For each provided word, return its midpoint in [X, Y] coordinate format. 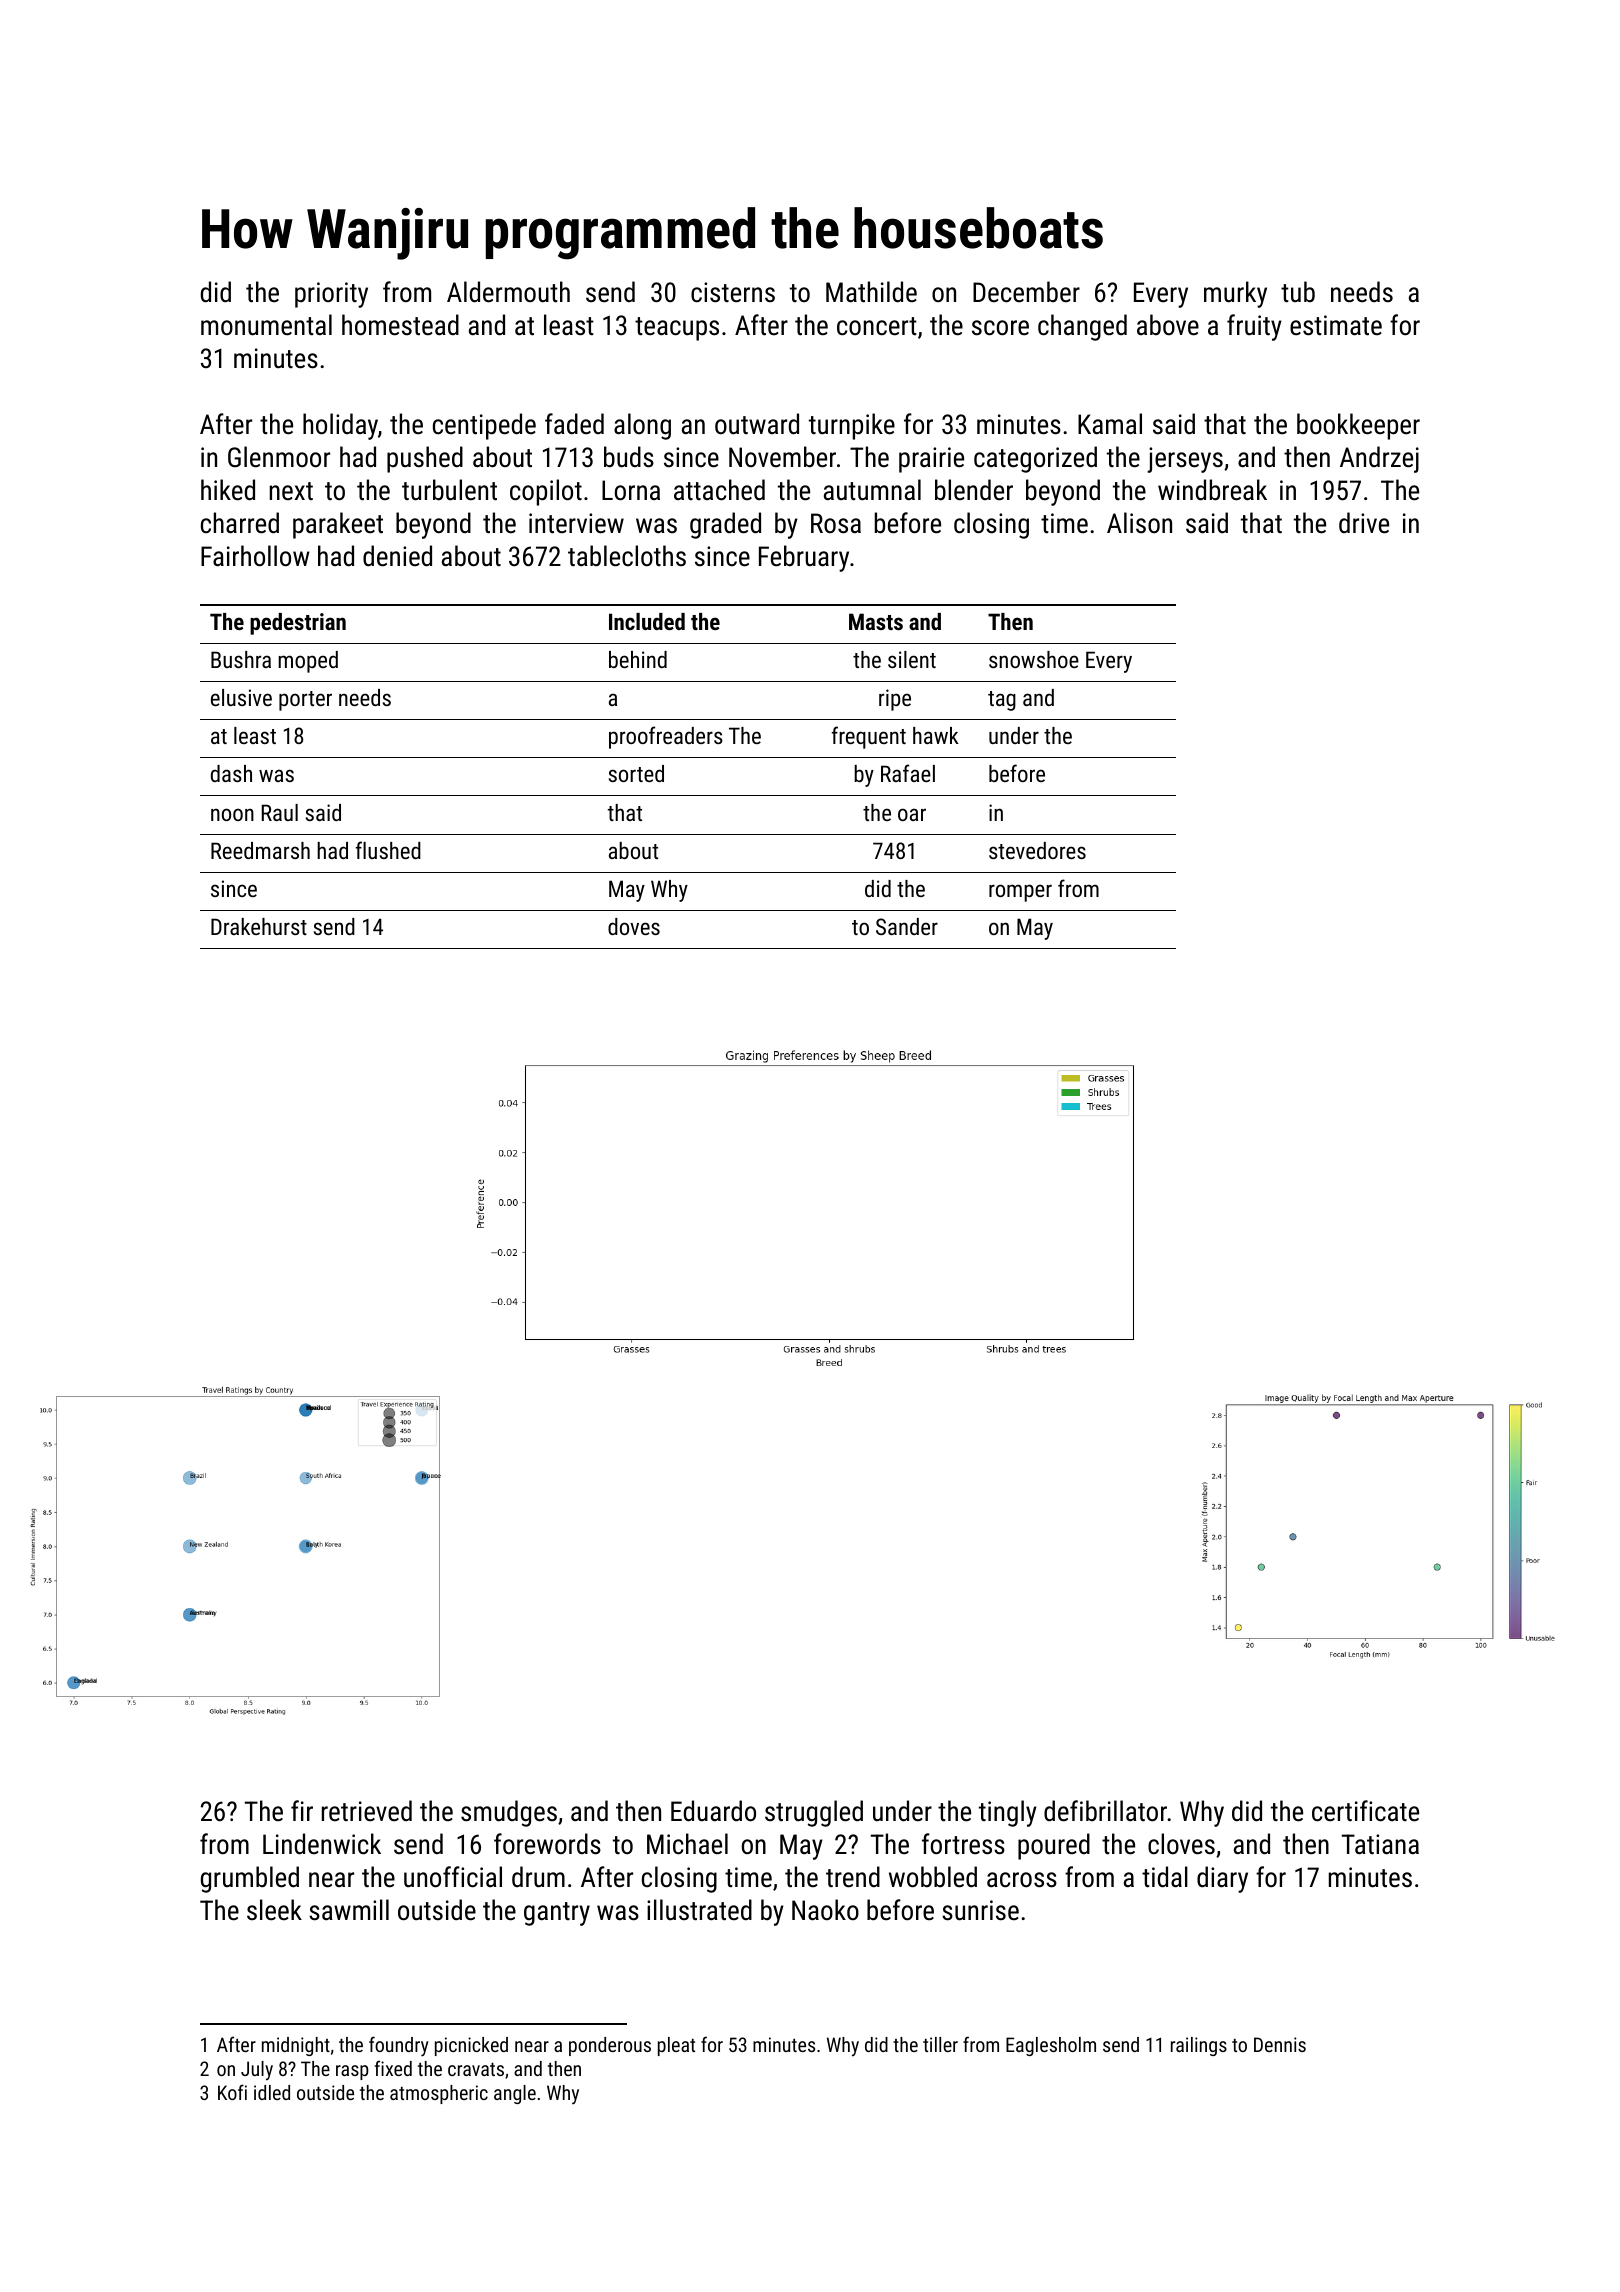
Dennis [1280, 2044]
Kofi [232, 2092]
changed [1082, 327]
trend [853, 1877]
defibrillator [1105, 1811]
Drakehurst [259, 926]
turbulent [449, 490]
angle [515, 2094]
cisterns [733, 292]
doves [634, 926]
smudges [509, 1813]
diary [1222, 1879]
